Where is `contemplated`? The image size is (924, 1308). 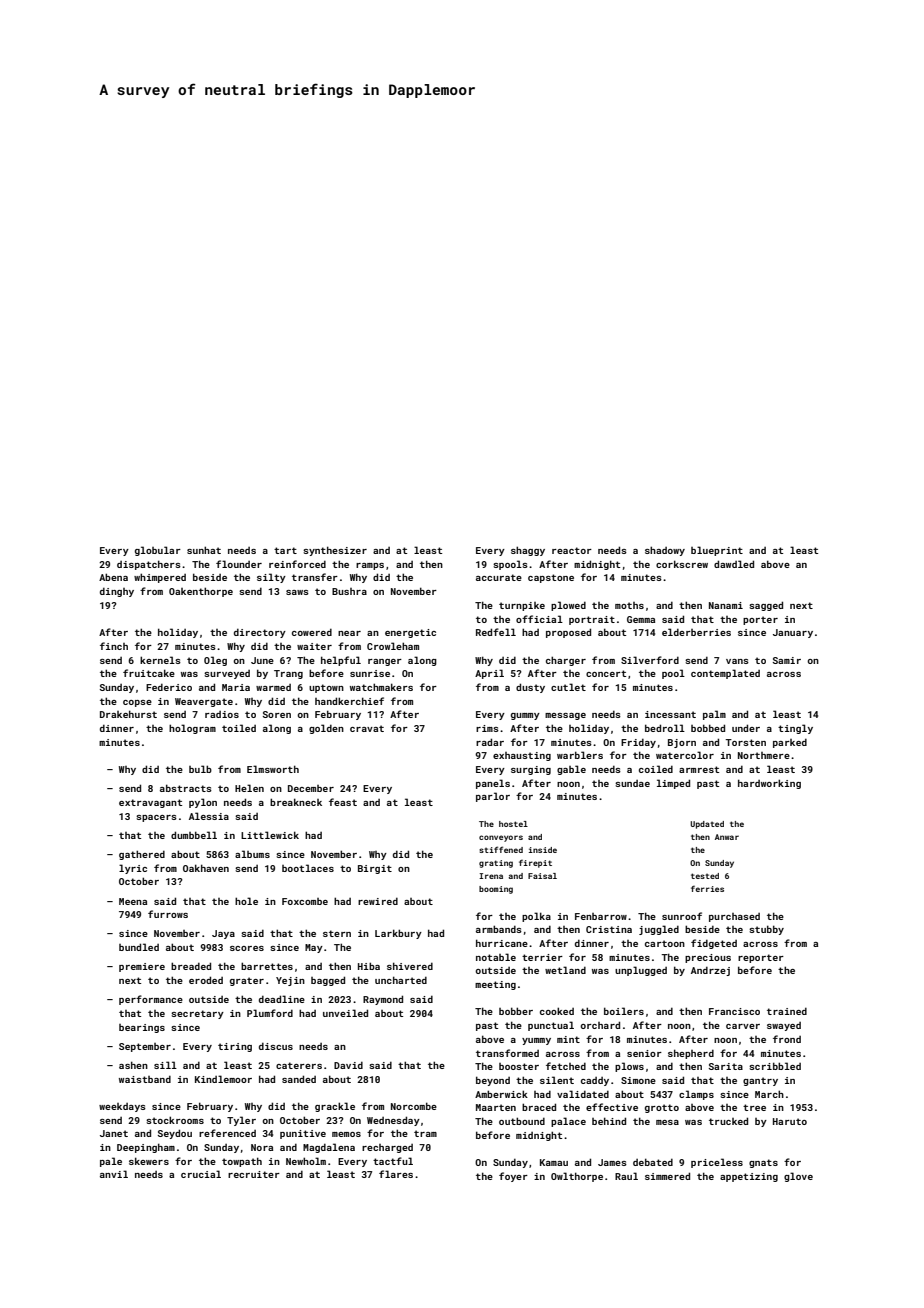
contemplated is located at coordinates (725, 674).
